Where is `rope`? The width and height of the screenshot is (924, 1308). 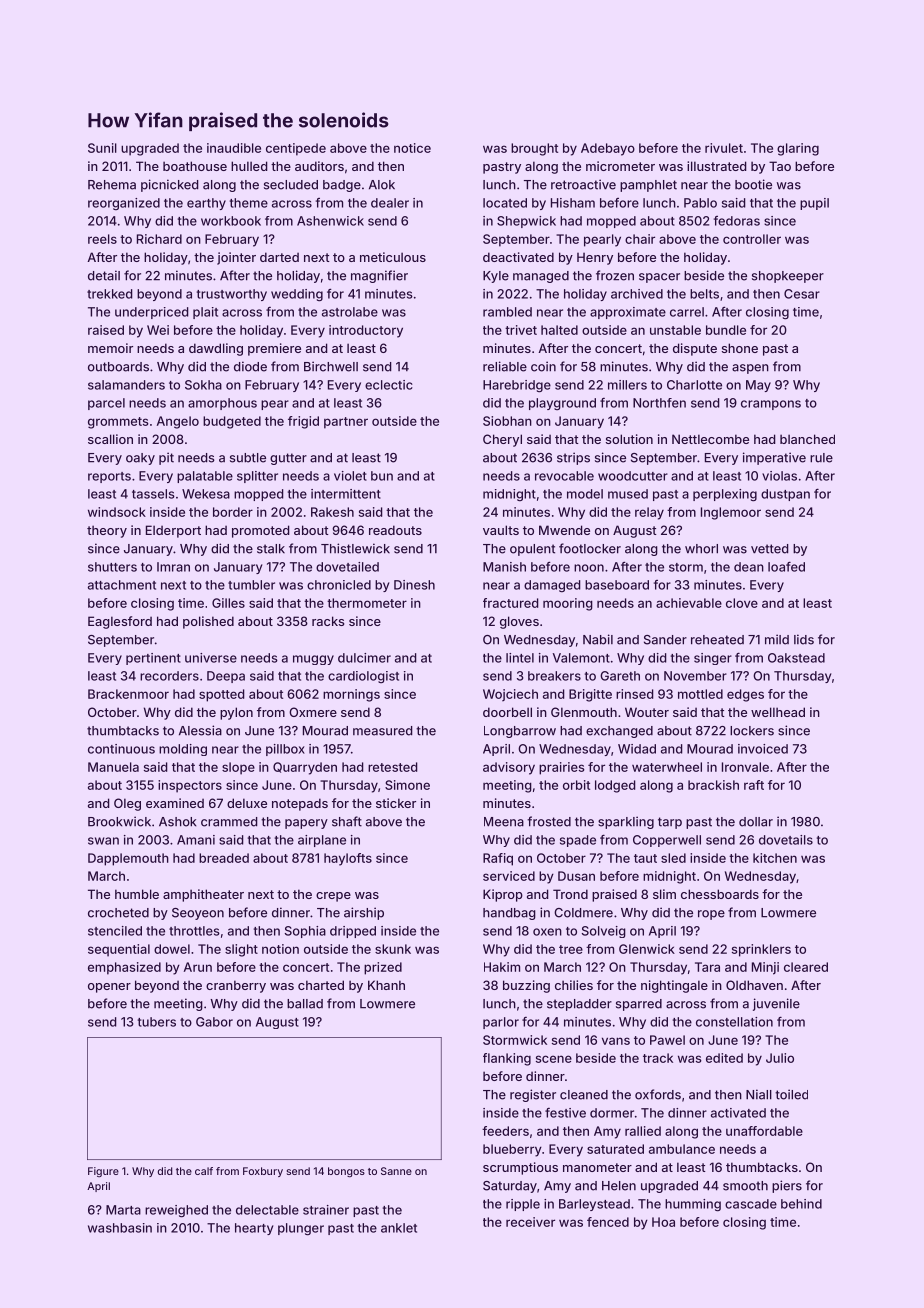
rope is located at coordinates (711, 915).
